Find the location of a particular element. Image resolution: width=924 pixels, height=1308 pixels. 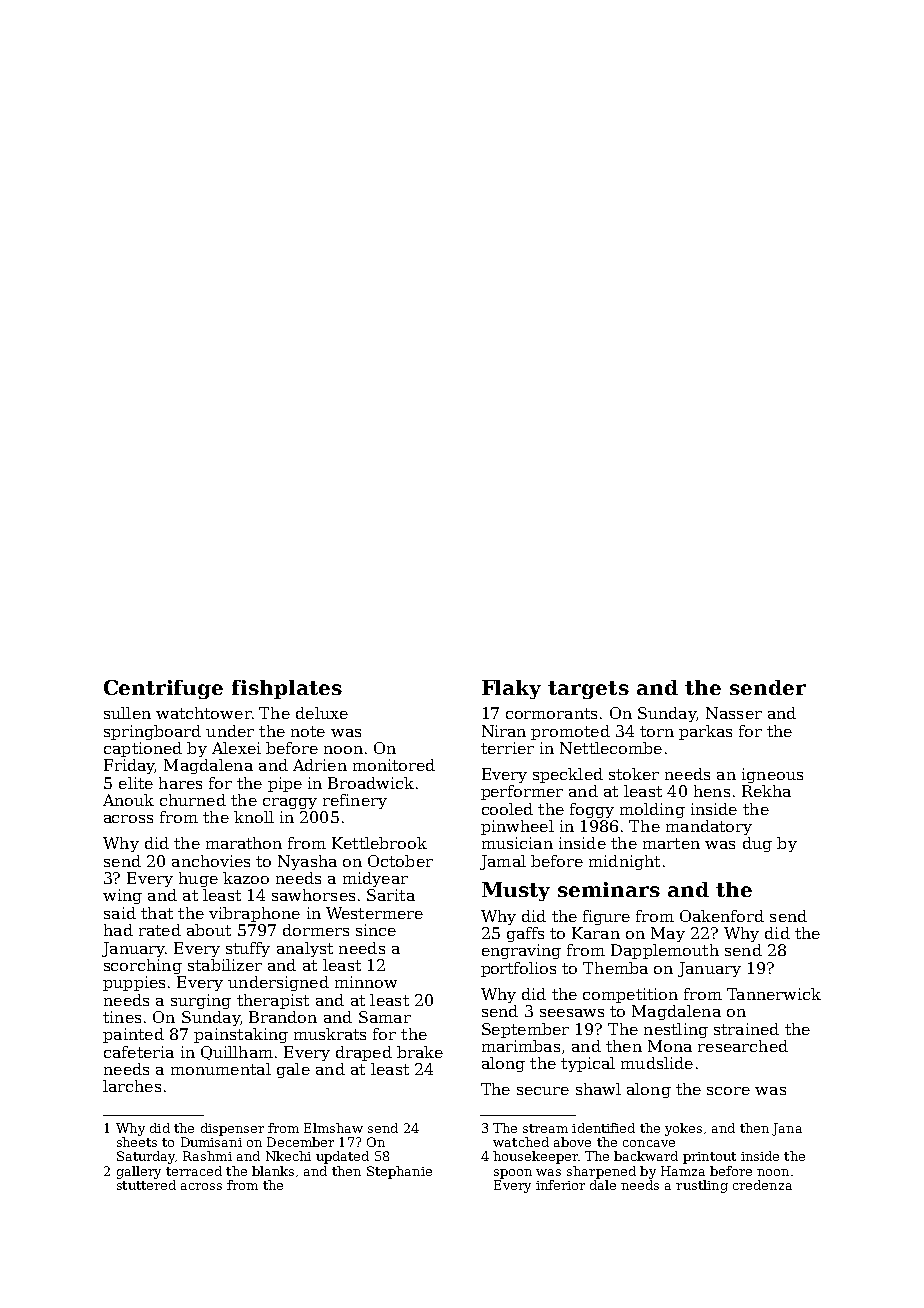

therapist is located at coordinates (273, 1001).
